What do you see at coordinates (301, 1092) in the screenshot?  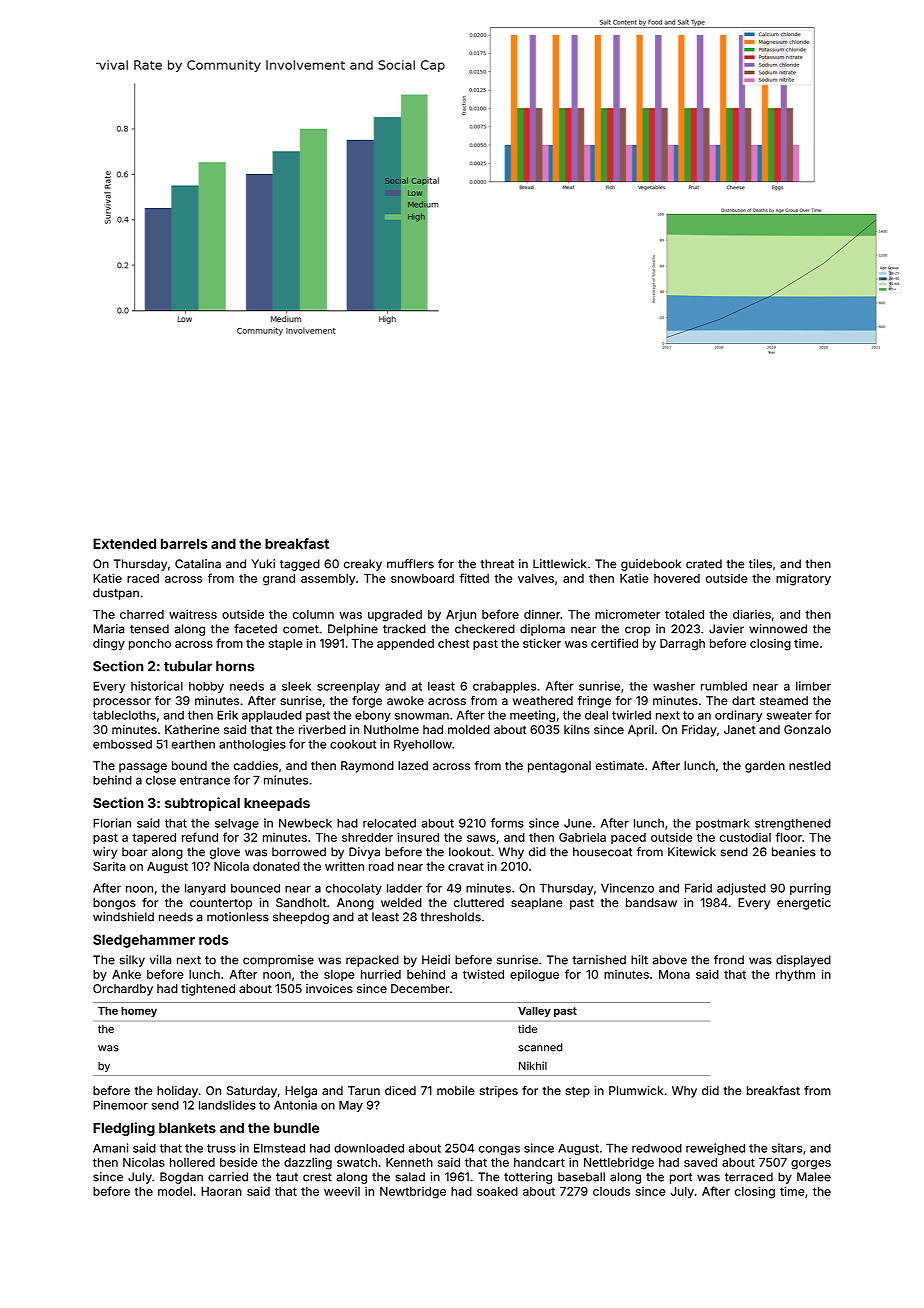 I see `Helga` at bounding box center [301, 1092].
